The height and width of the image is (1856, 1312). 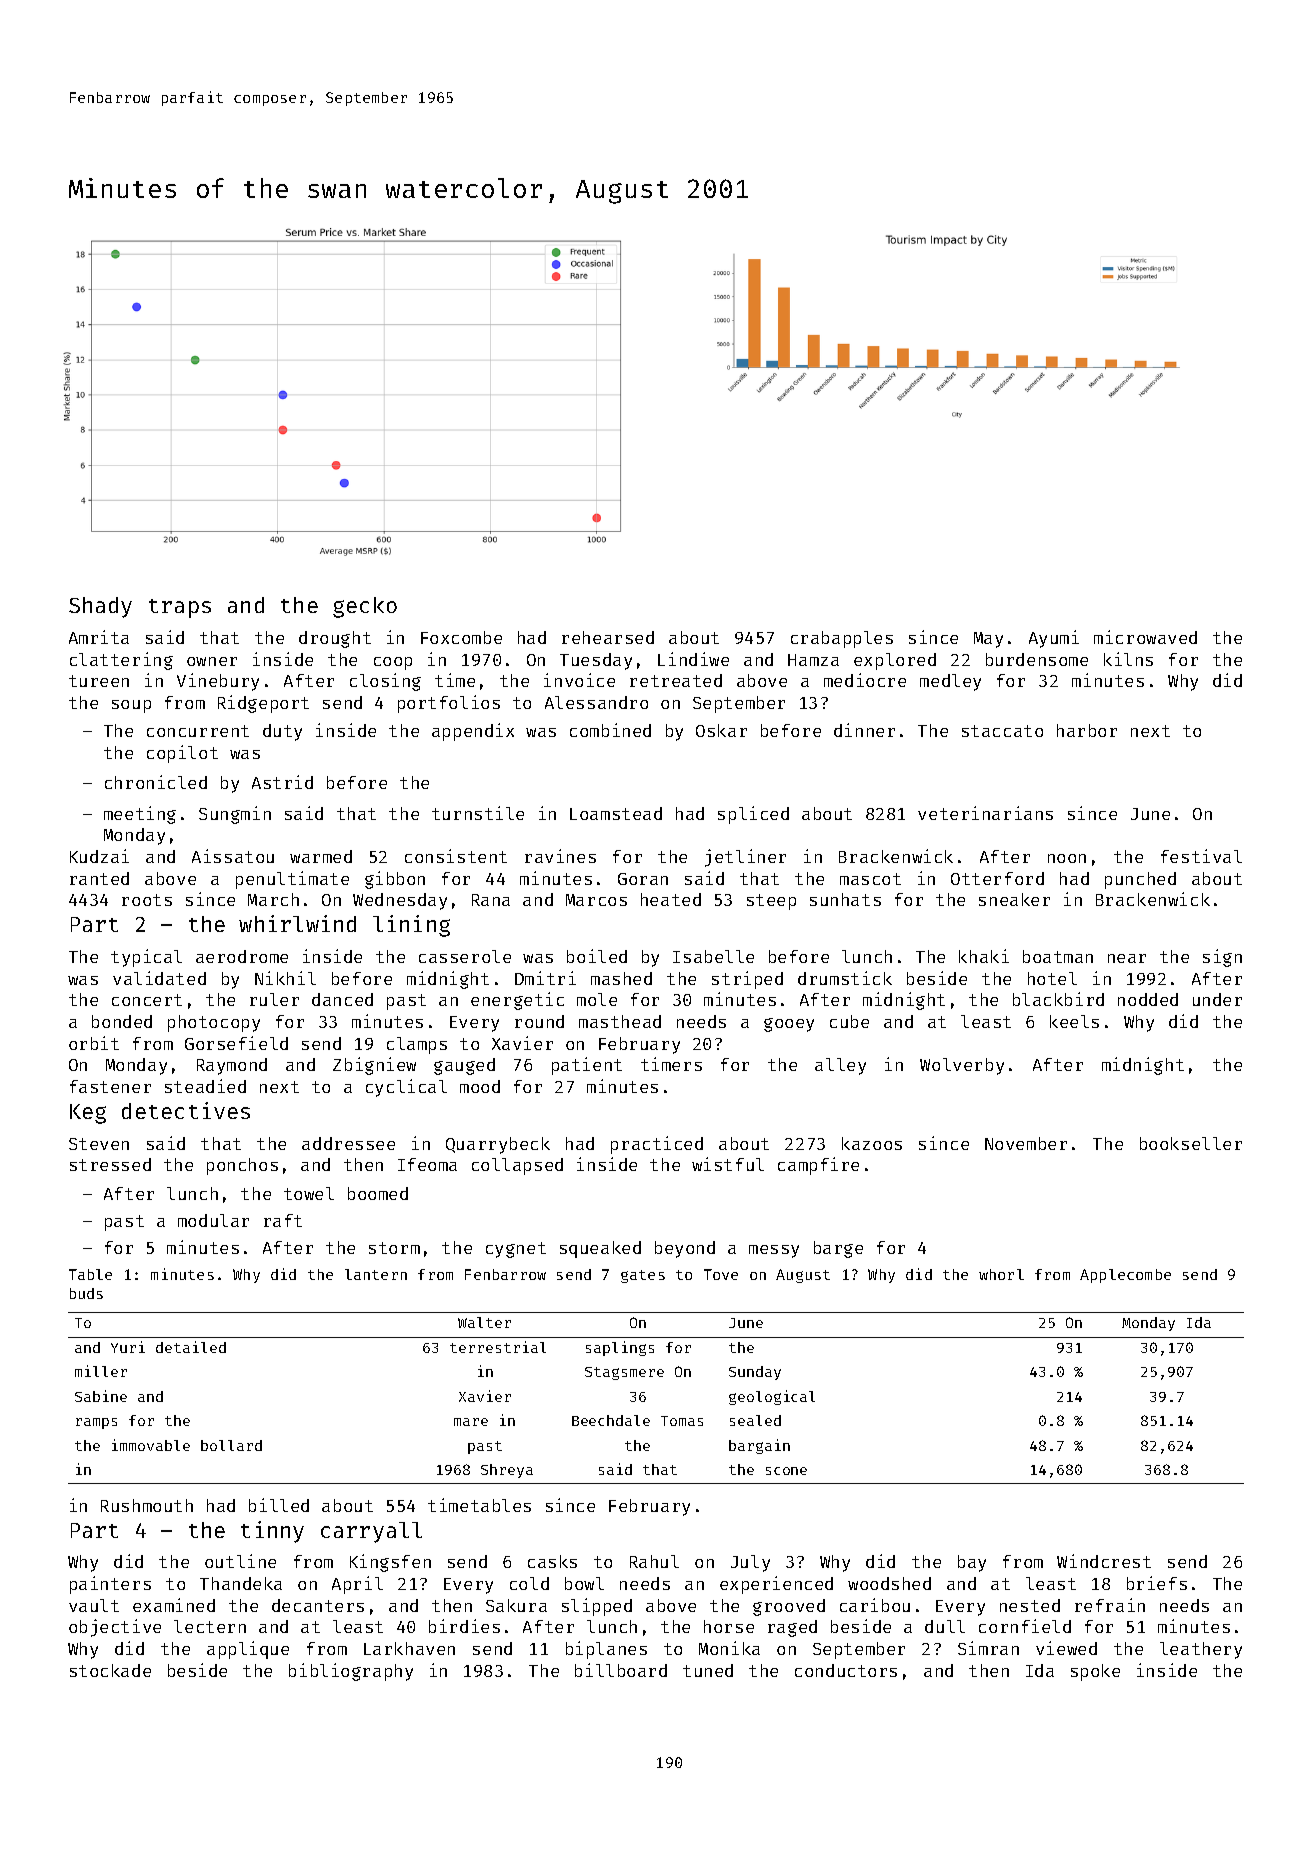 I want to click on beyond, so click(x=685, y=1249).
